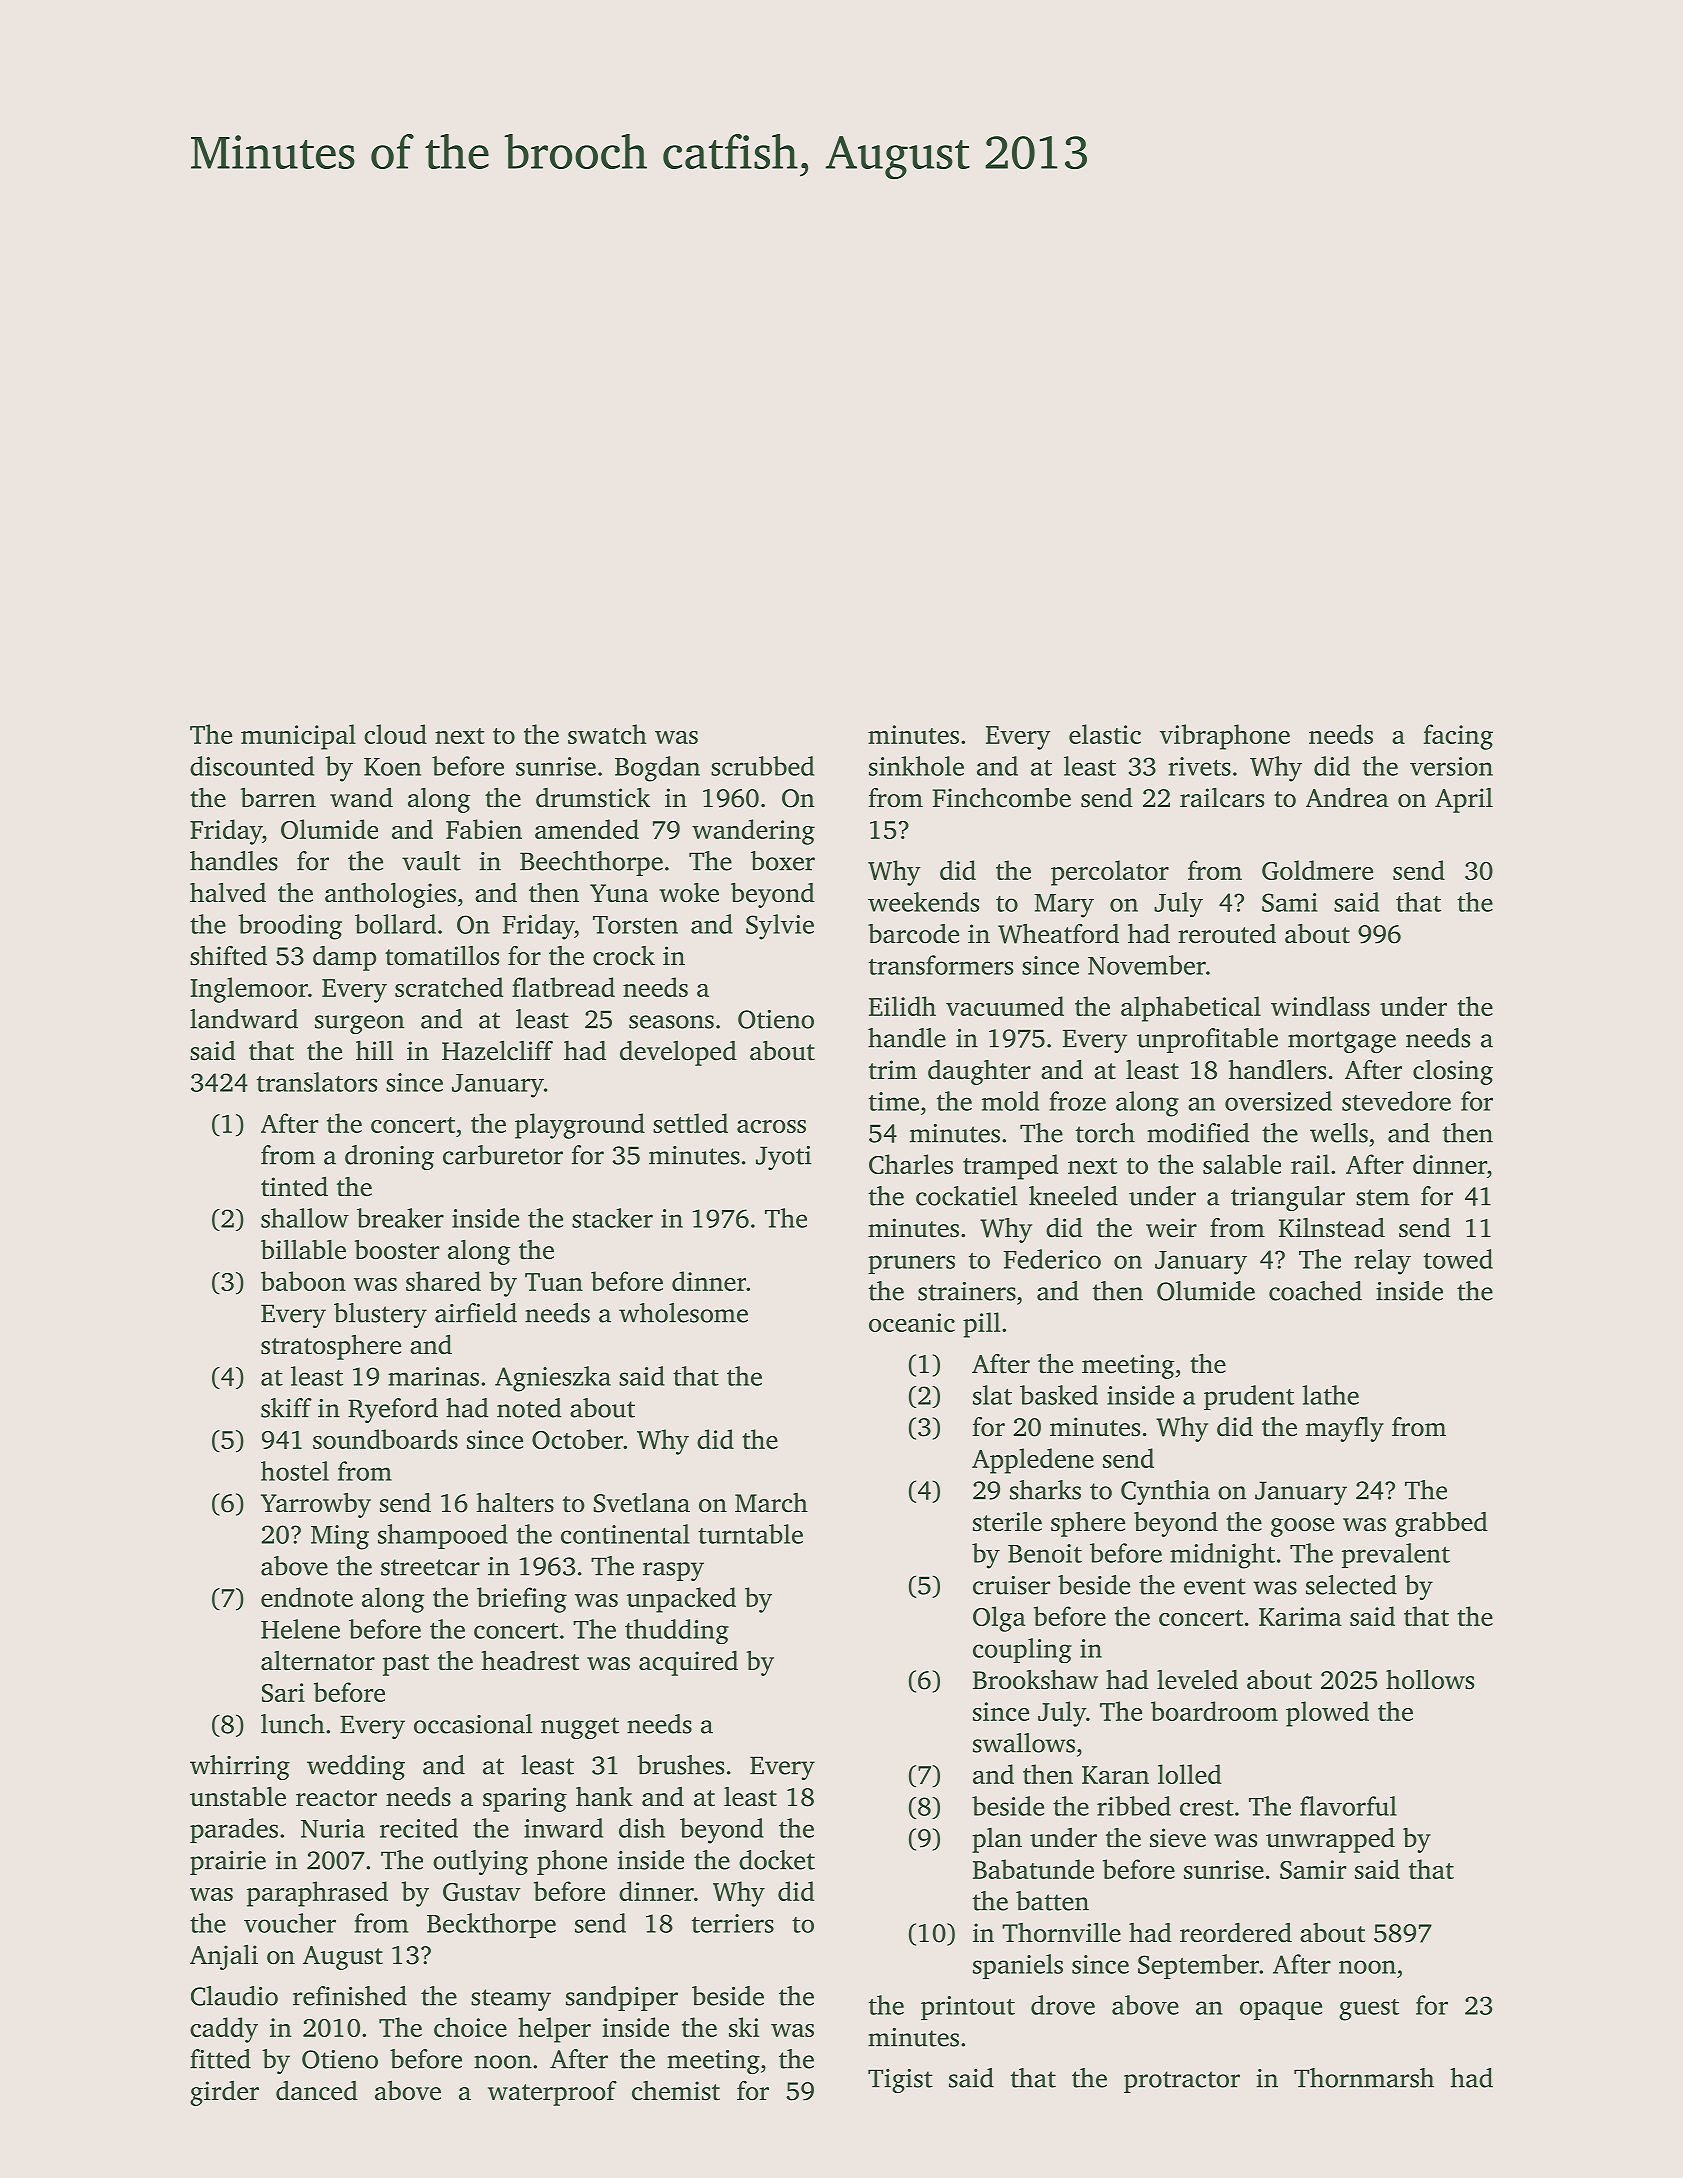  Describe the element at coordinates (750, 1534) in the page. I see `turntable` at that location.
